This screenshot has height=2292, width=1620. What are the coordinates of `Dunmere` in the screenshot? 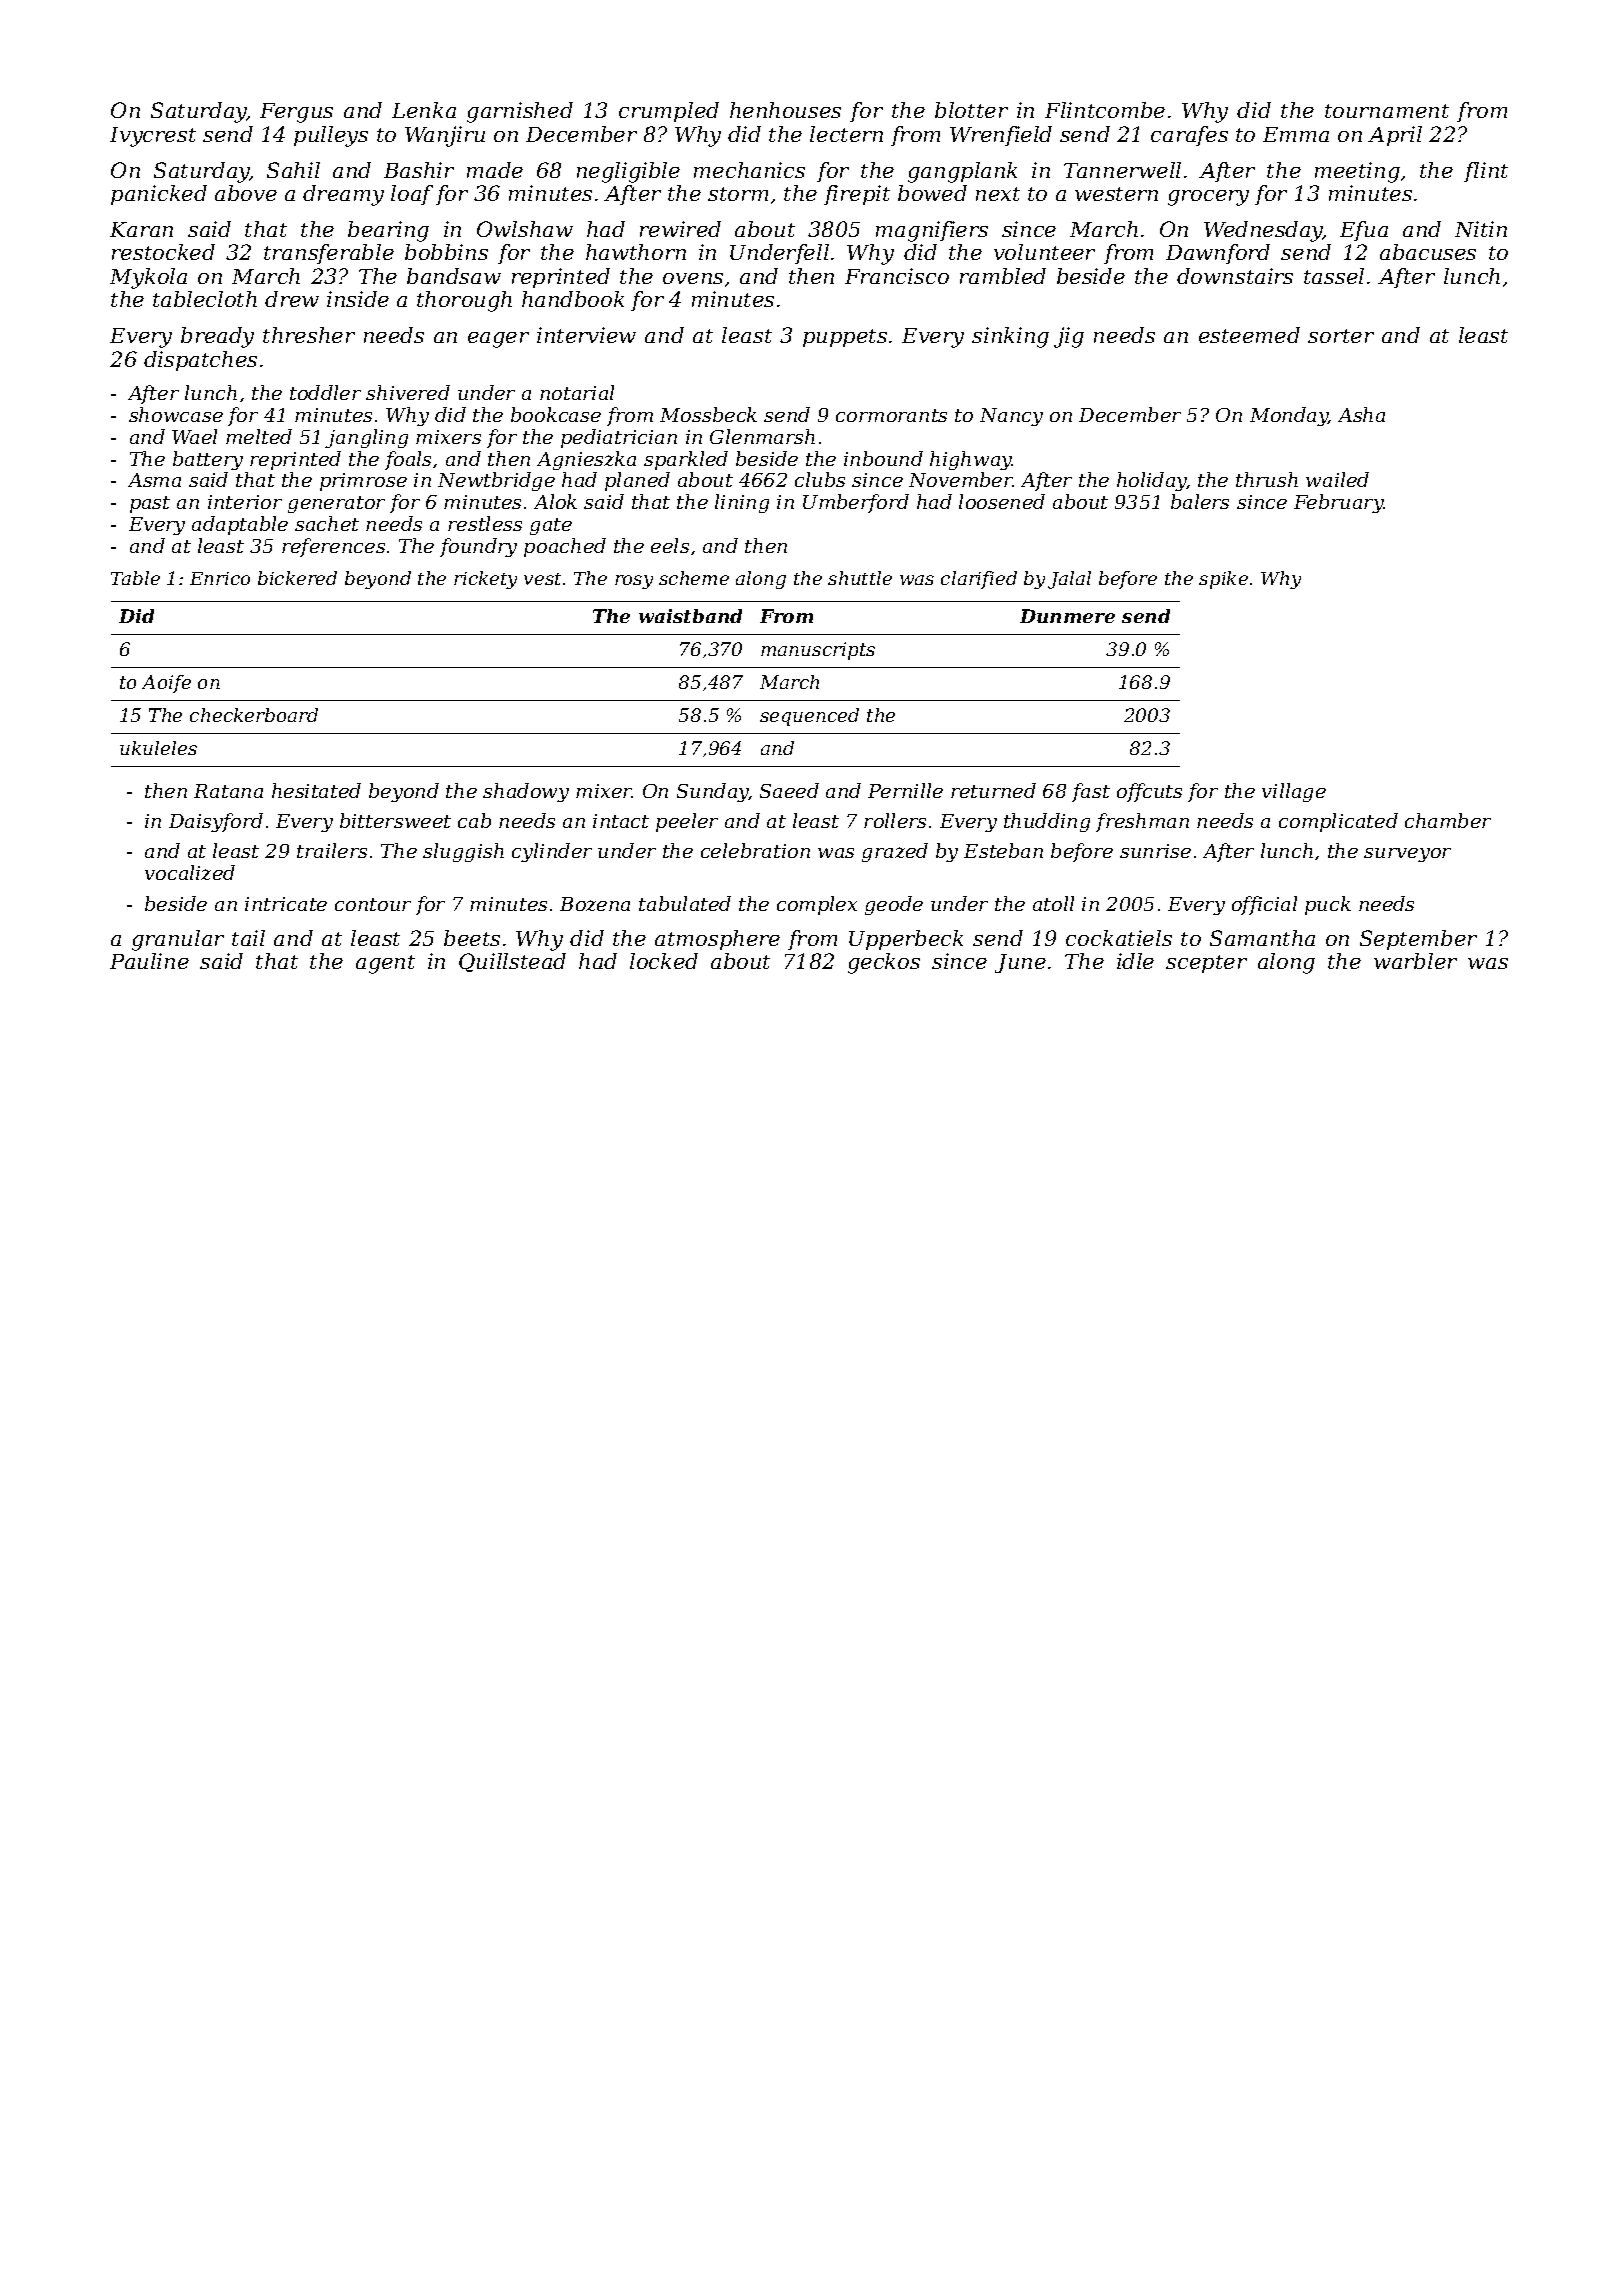 It's located at (1067, 616).
